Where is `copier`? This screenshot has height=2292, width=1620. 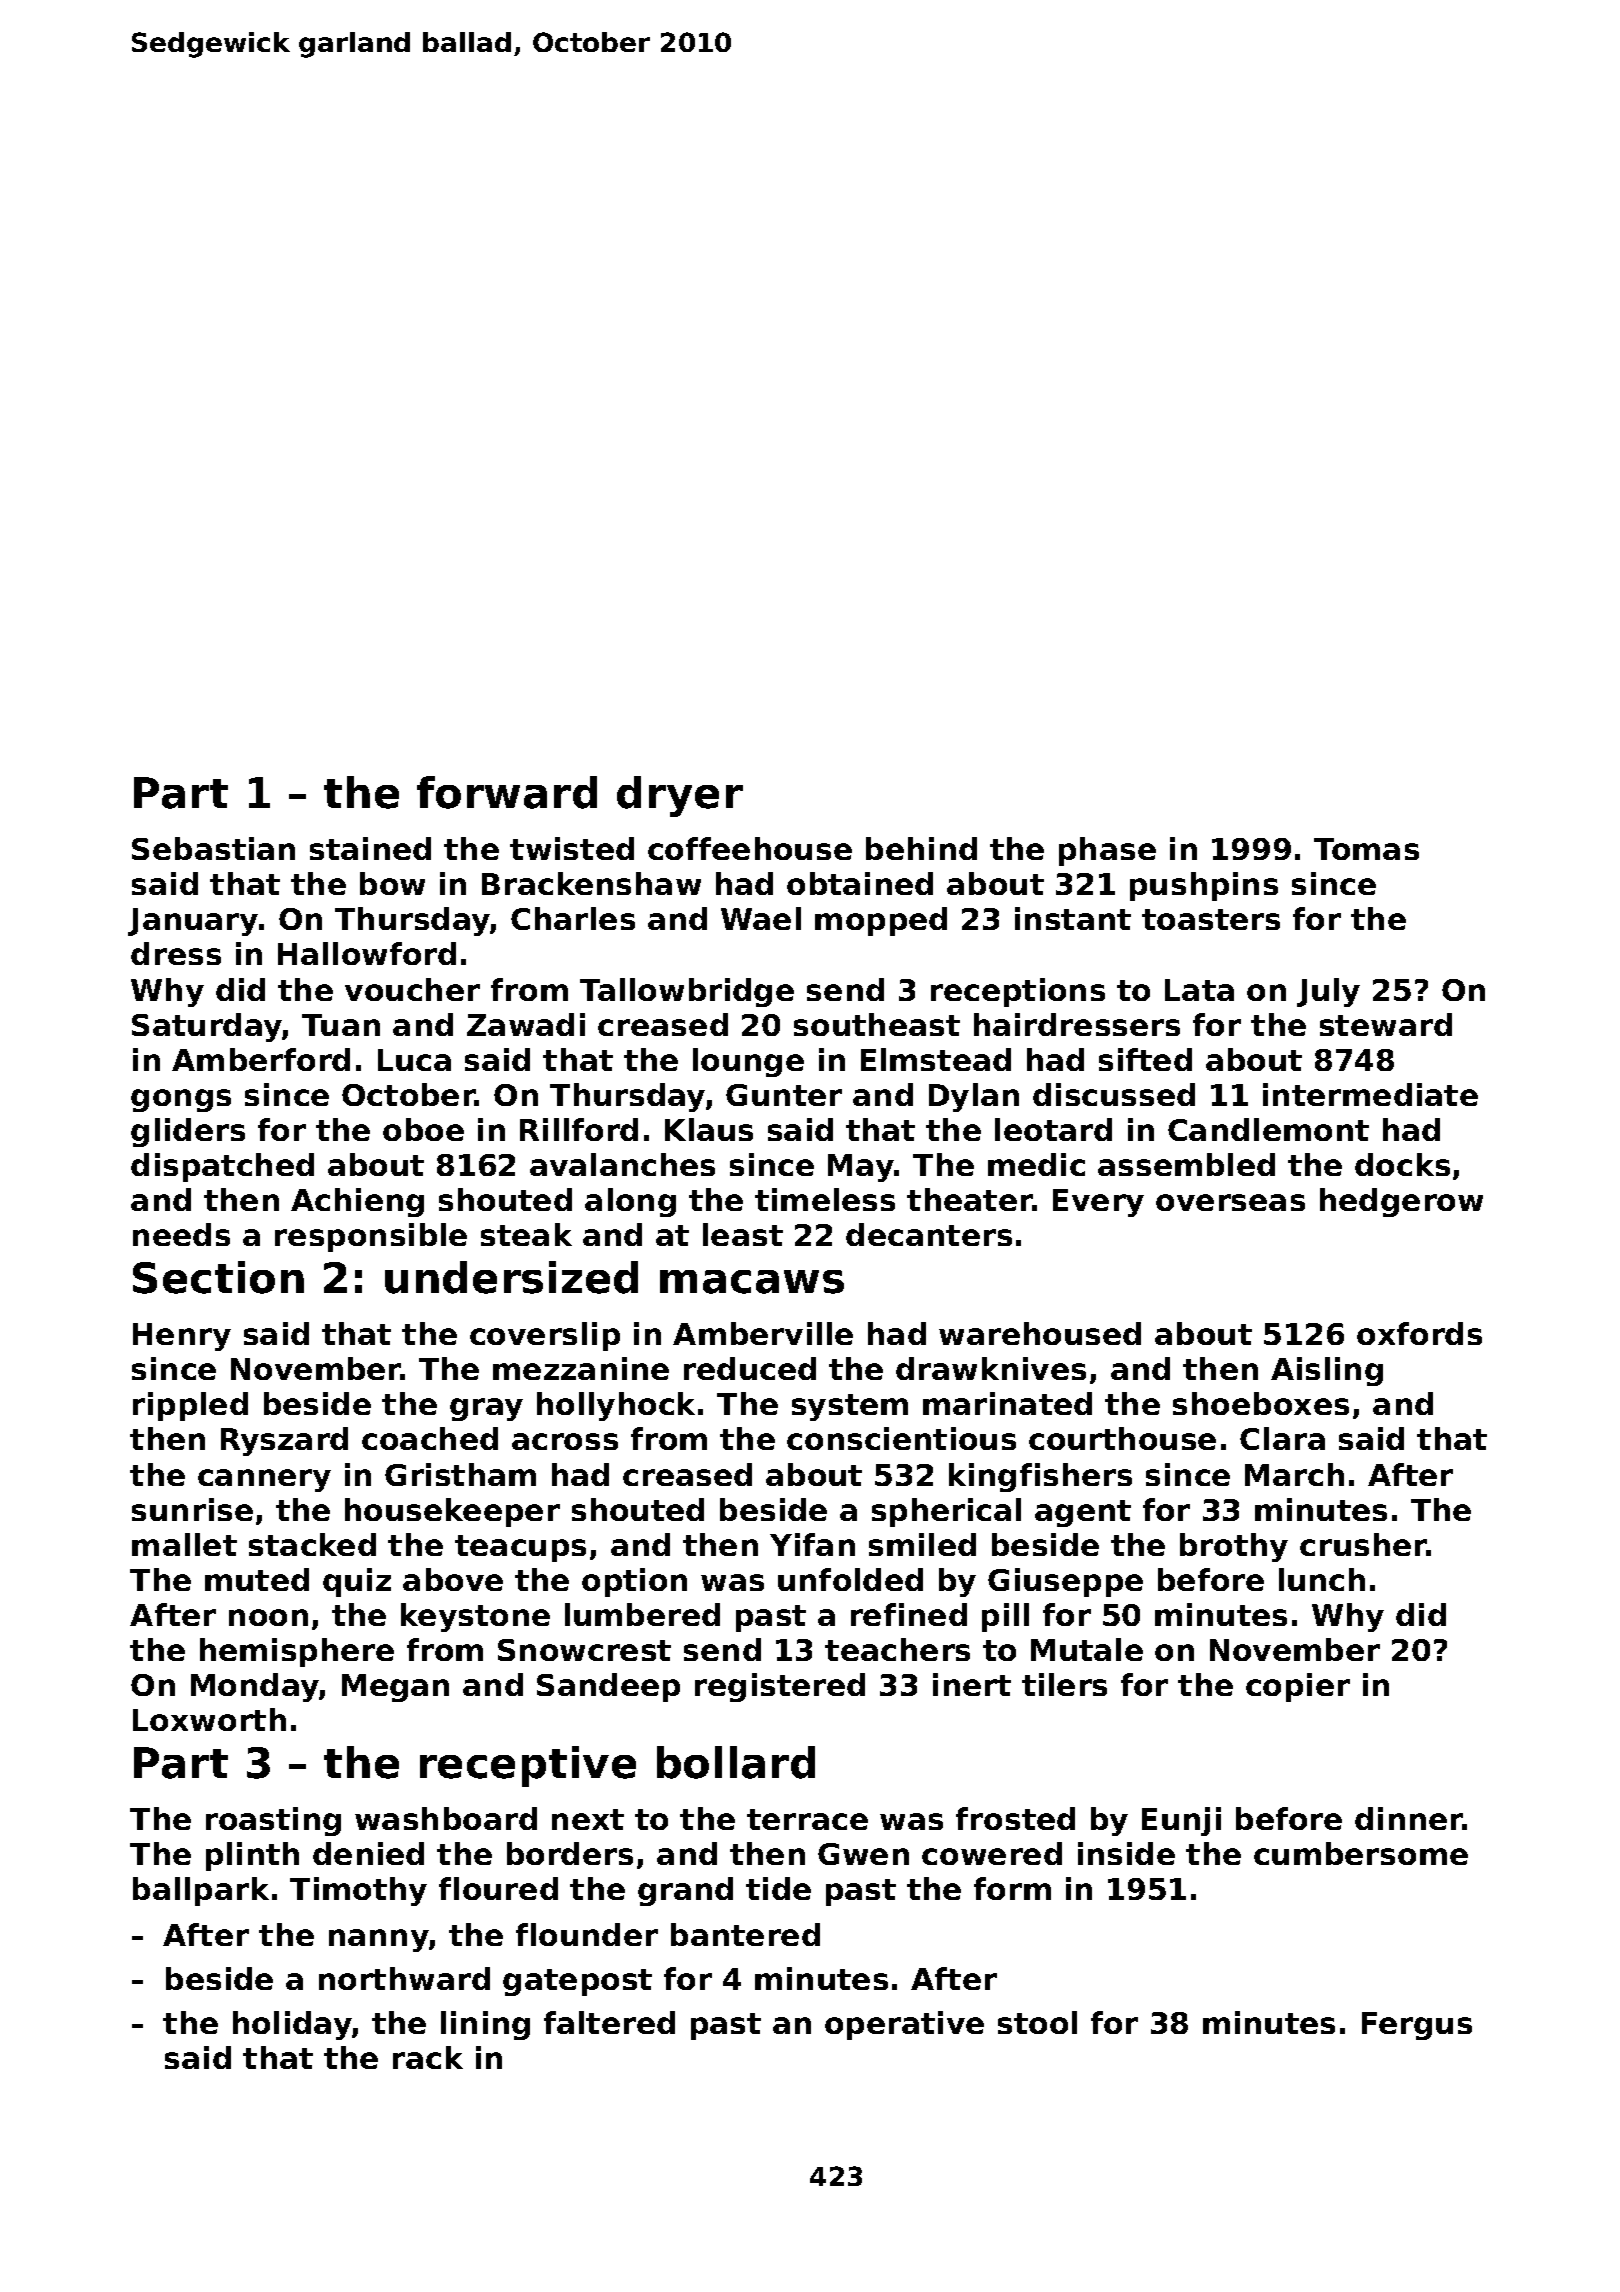 copier is located at coordinates (1298, 1687).
